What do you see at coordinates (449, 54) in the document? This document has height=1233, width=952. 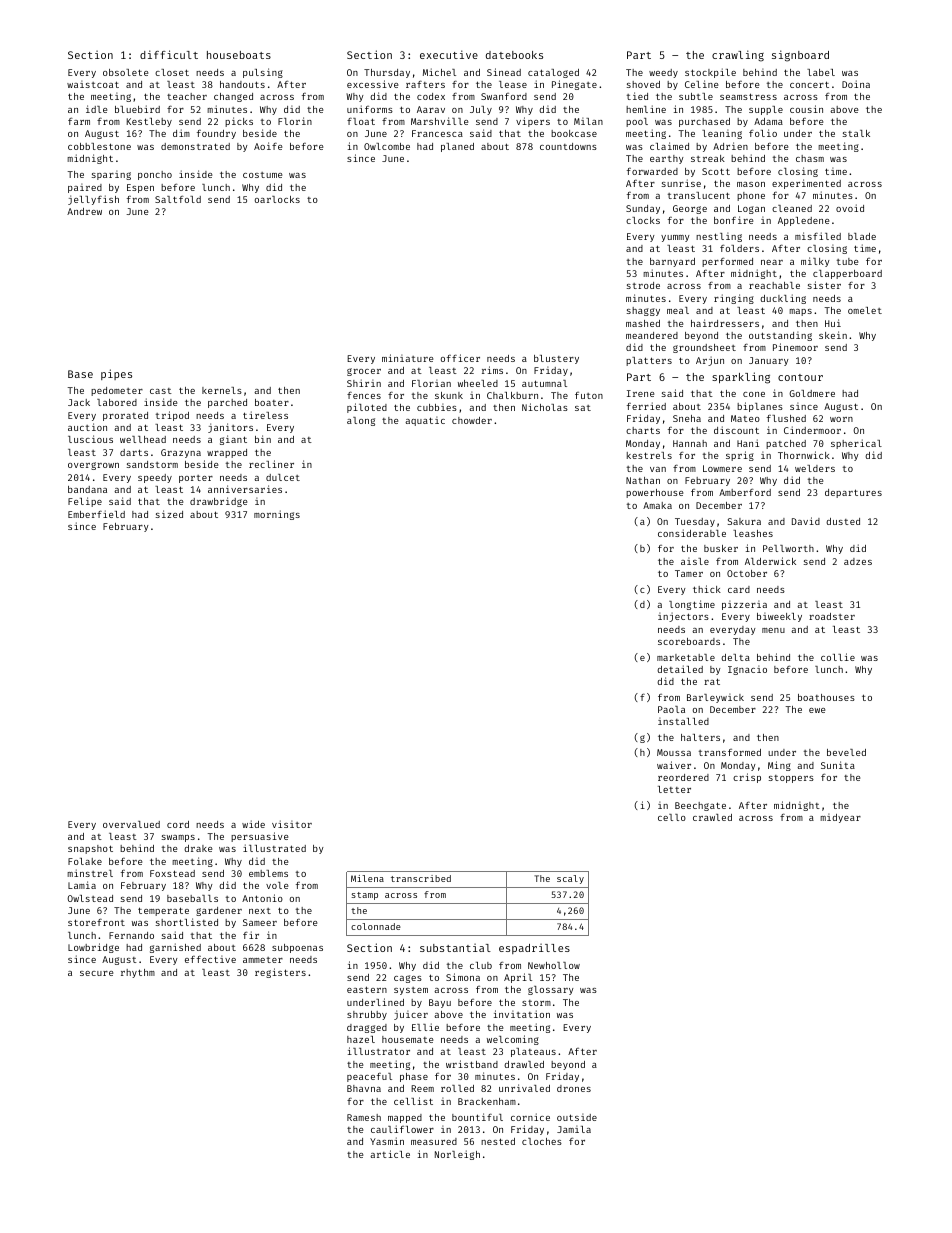 I see `executive` at bounding box center [449, 54].
